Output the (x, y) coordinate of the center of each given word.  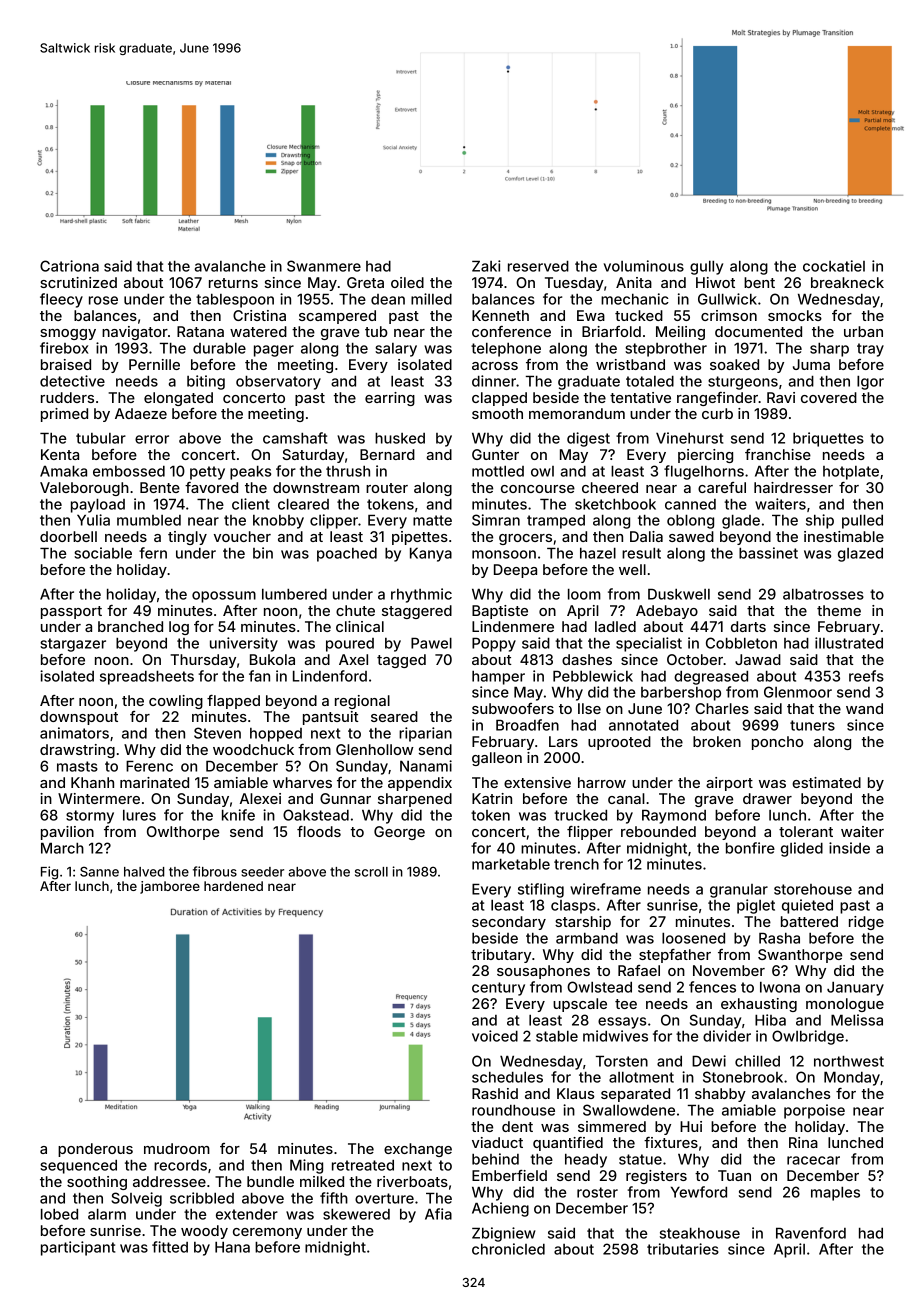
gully (706, 268)
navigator (135, 333)
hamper (498, 678)
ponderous (95, 1150)
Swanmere (324, 266)
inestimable (844, 536)
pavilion (67, 833)
